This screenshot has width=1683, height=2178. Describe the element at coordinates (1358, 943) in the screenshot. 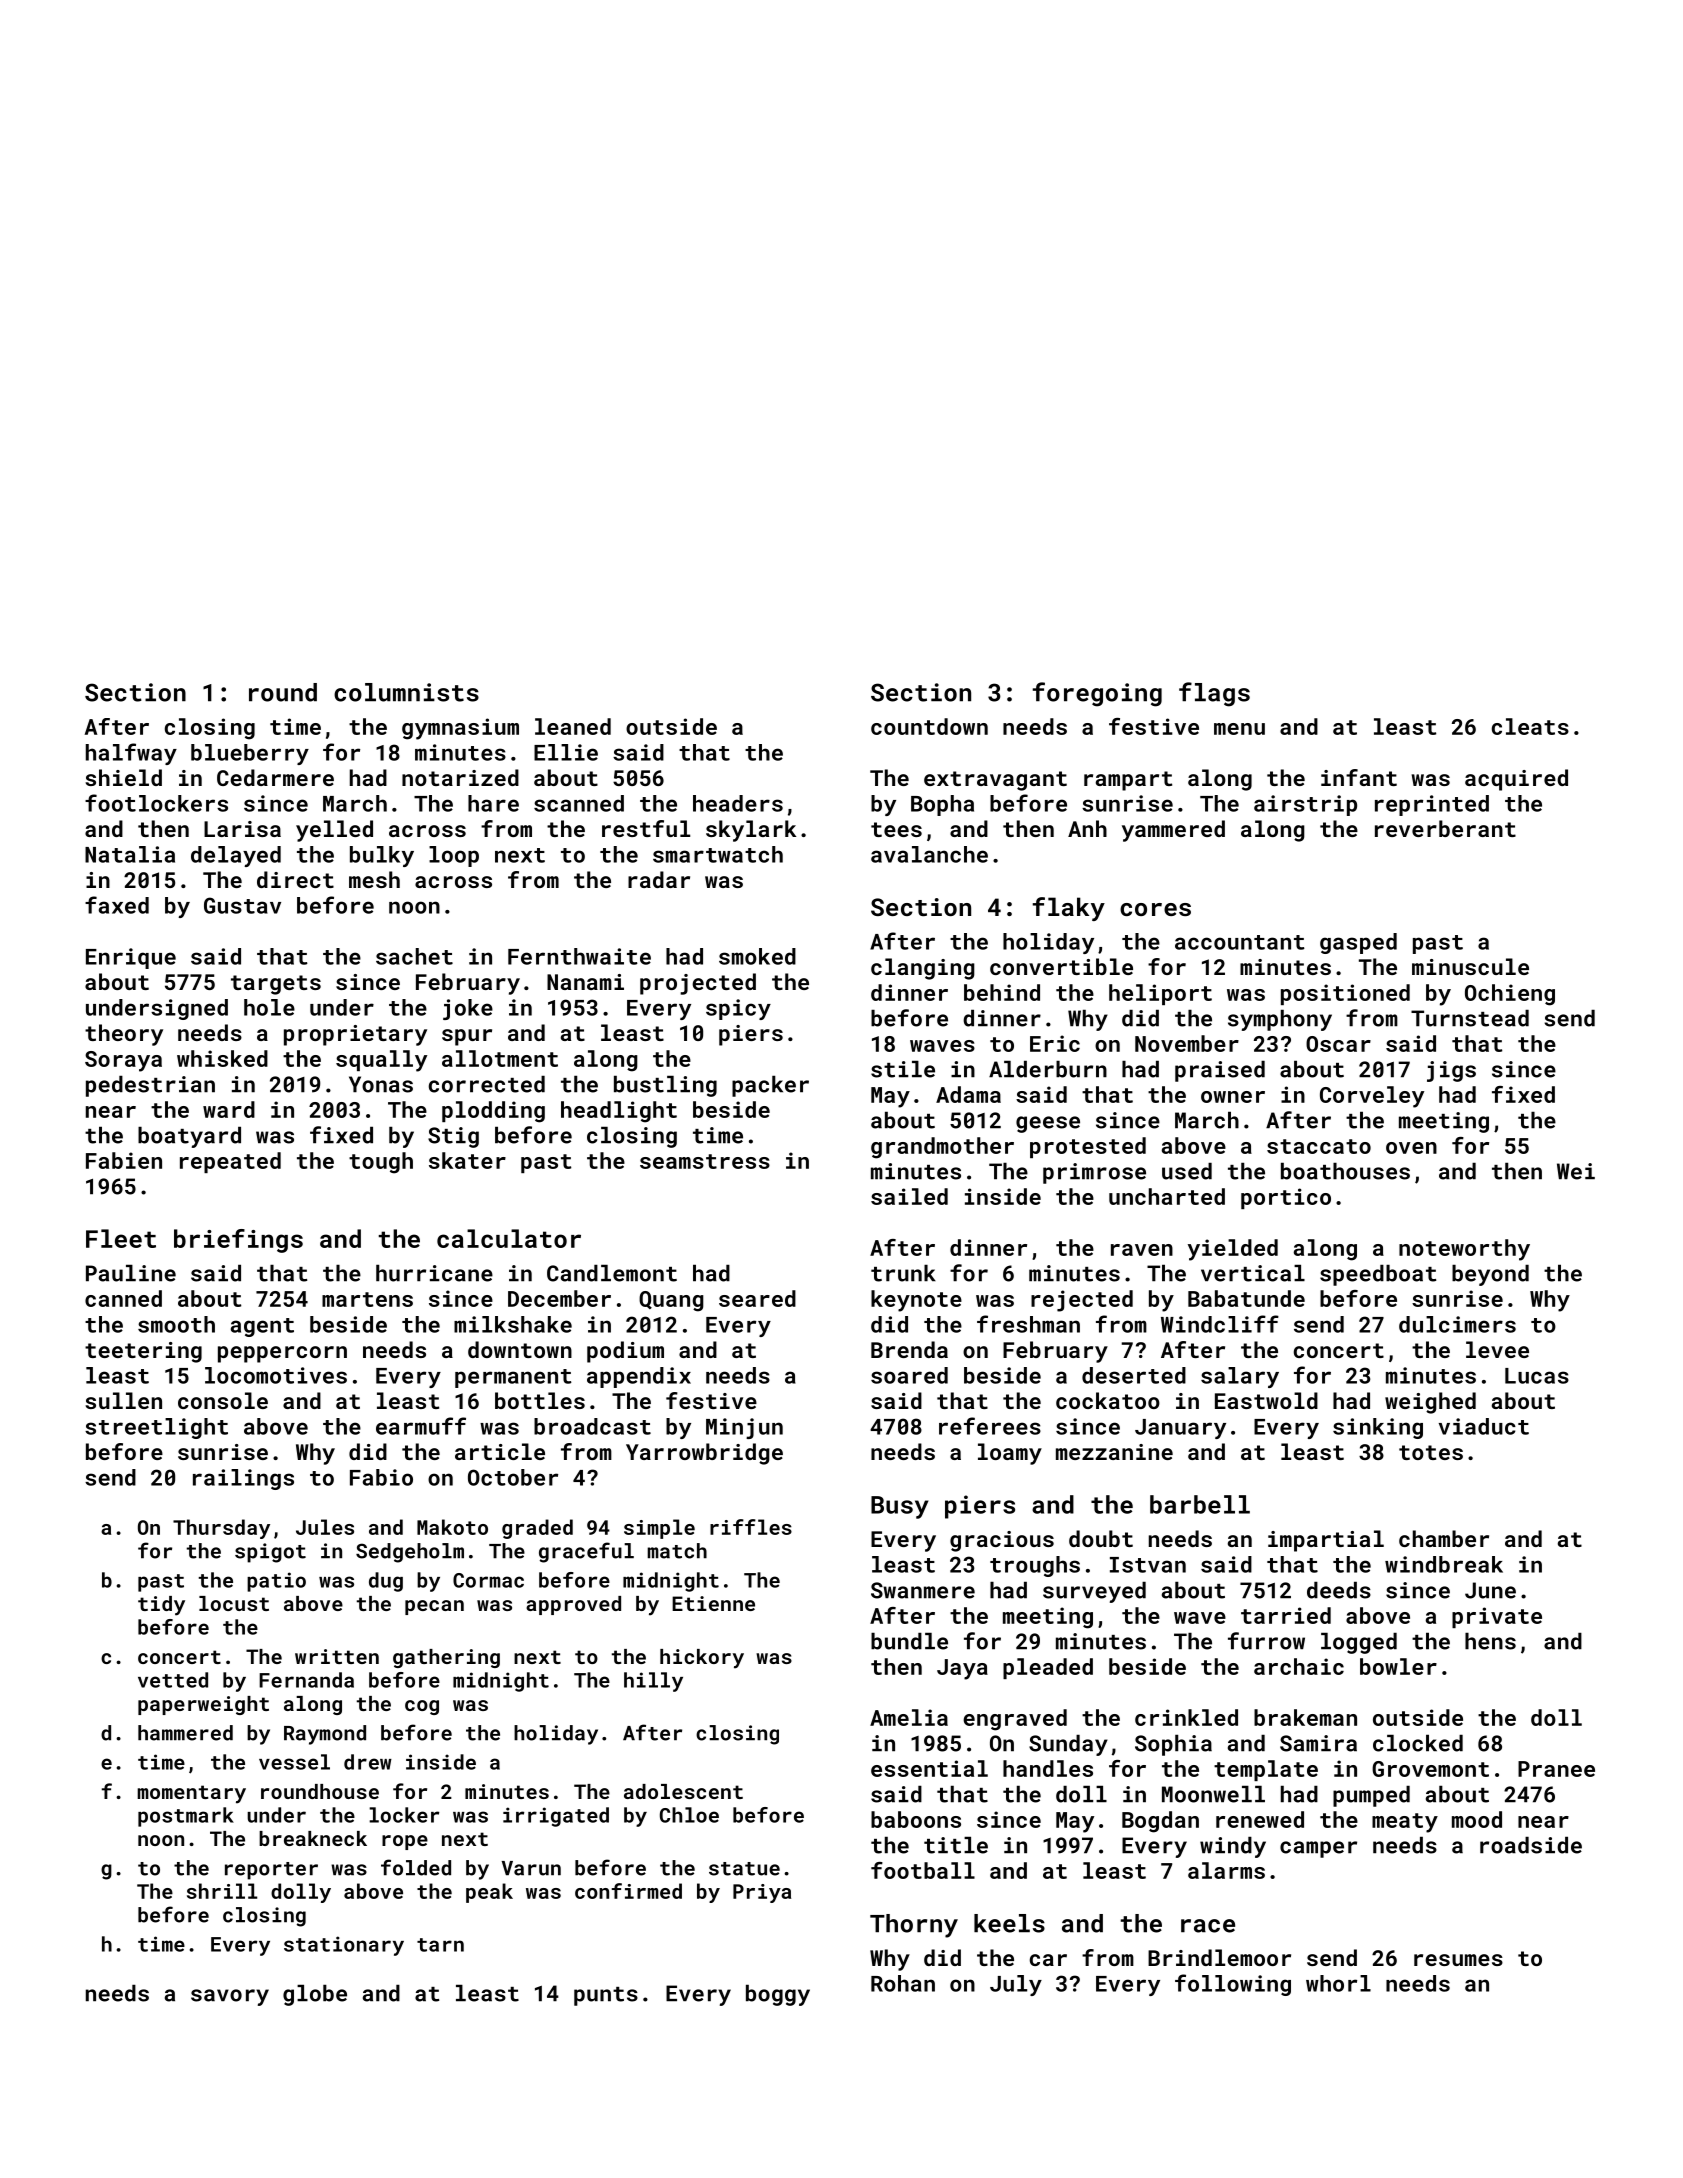

I see `gasped` at that location.
